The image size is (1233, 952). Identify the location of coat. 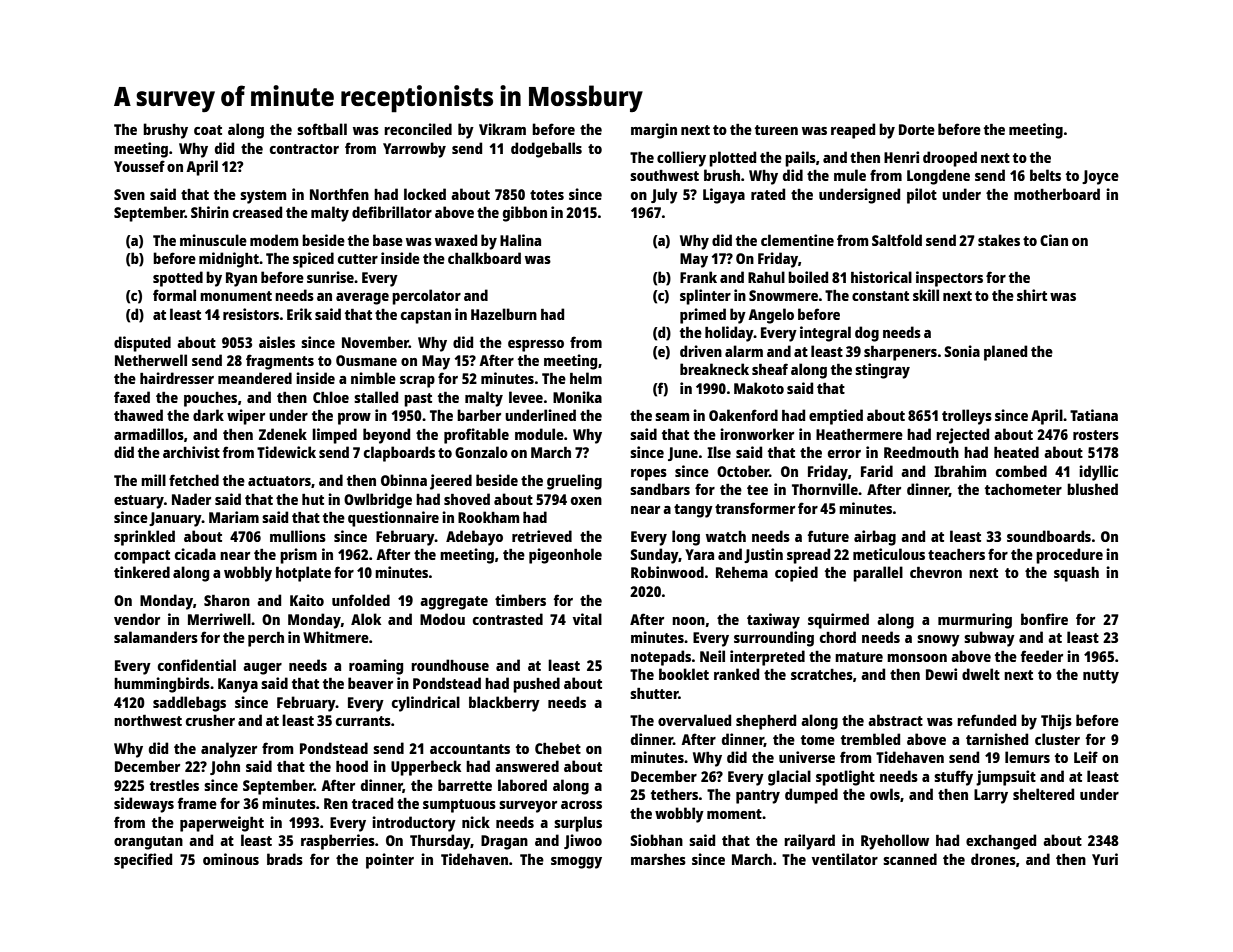
(208, 130).
